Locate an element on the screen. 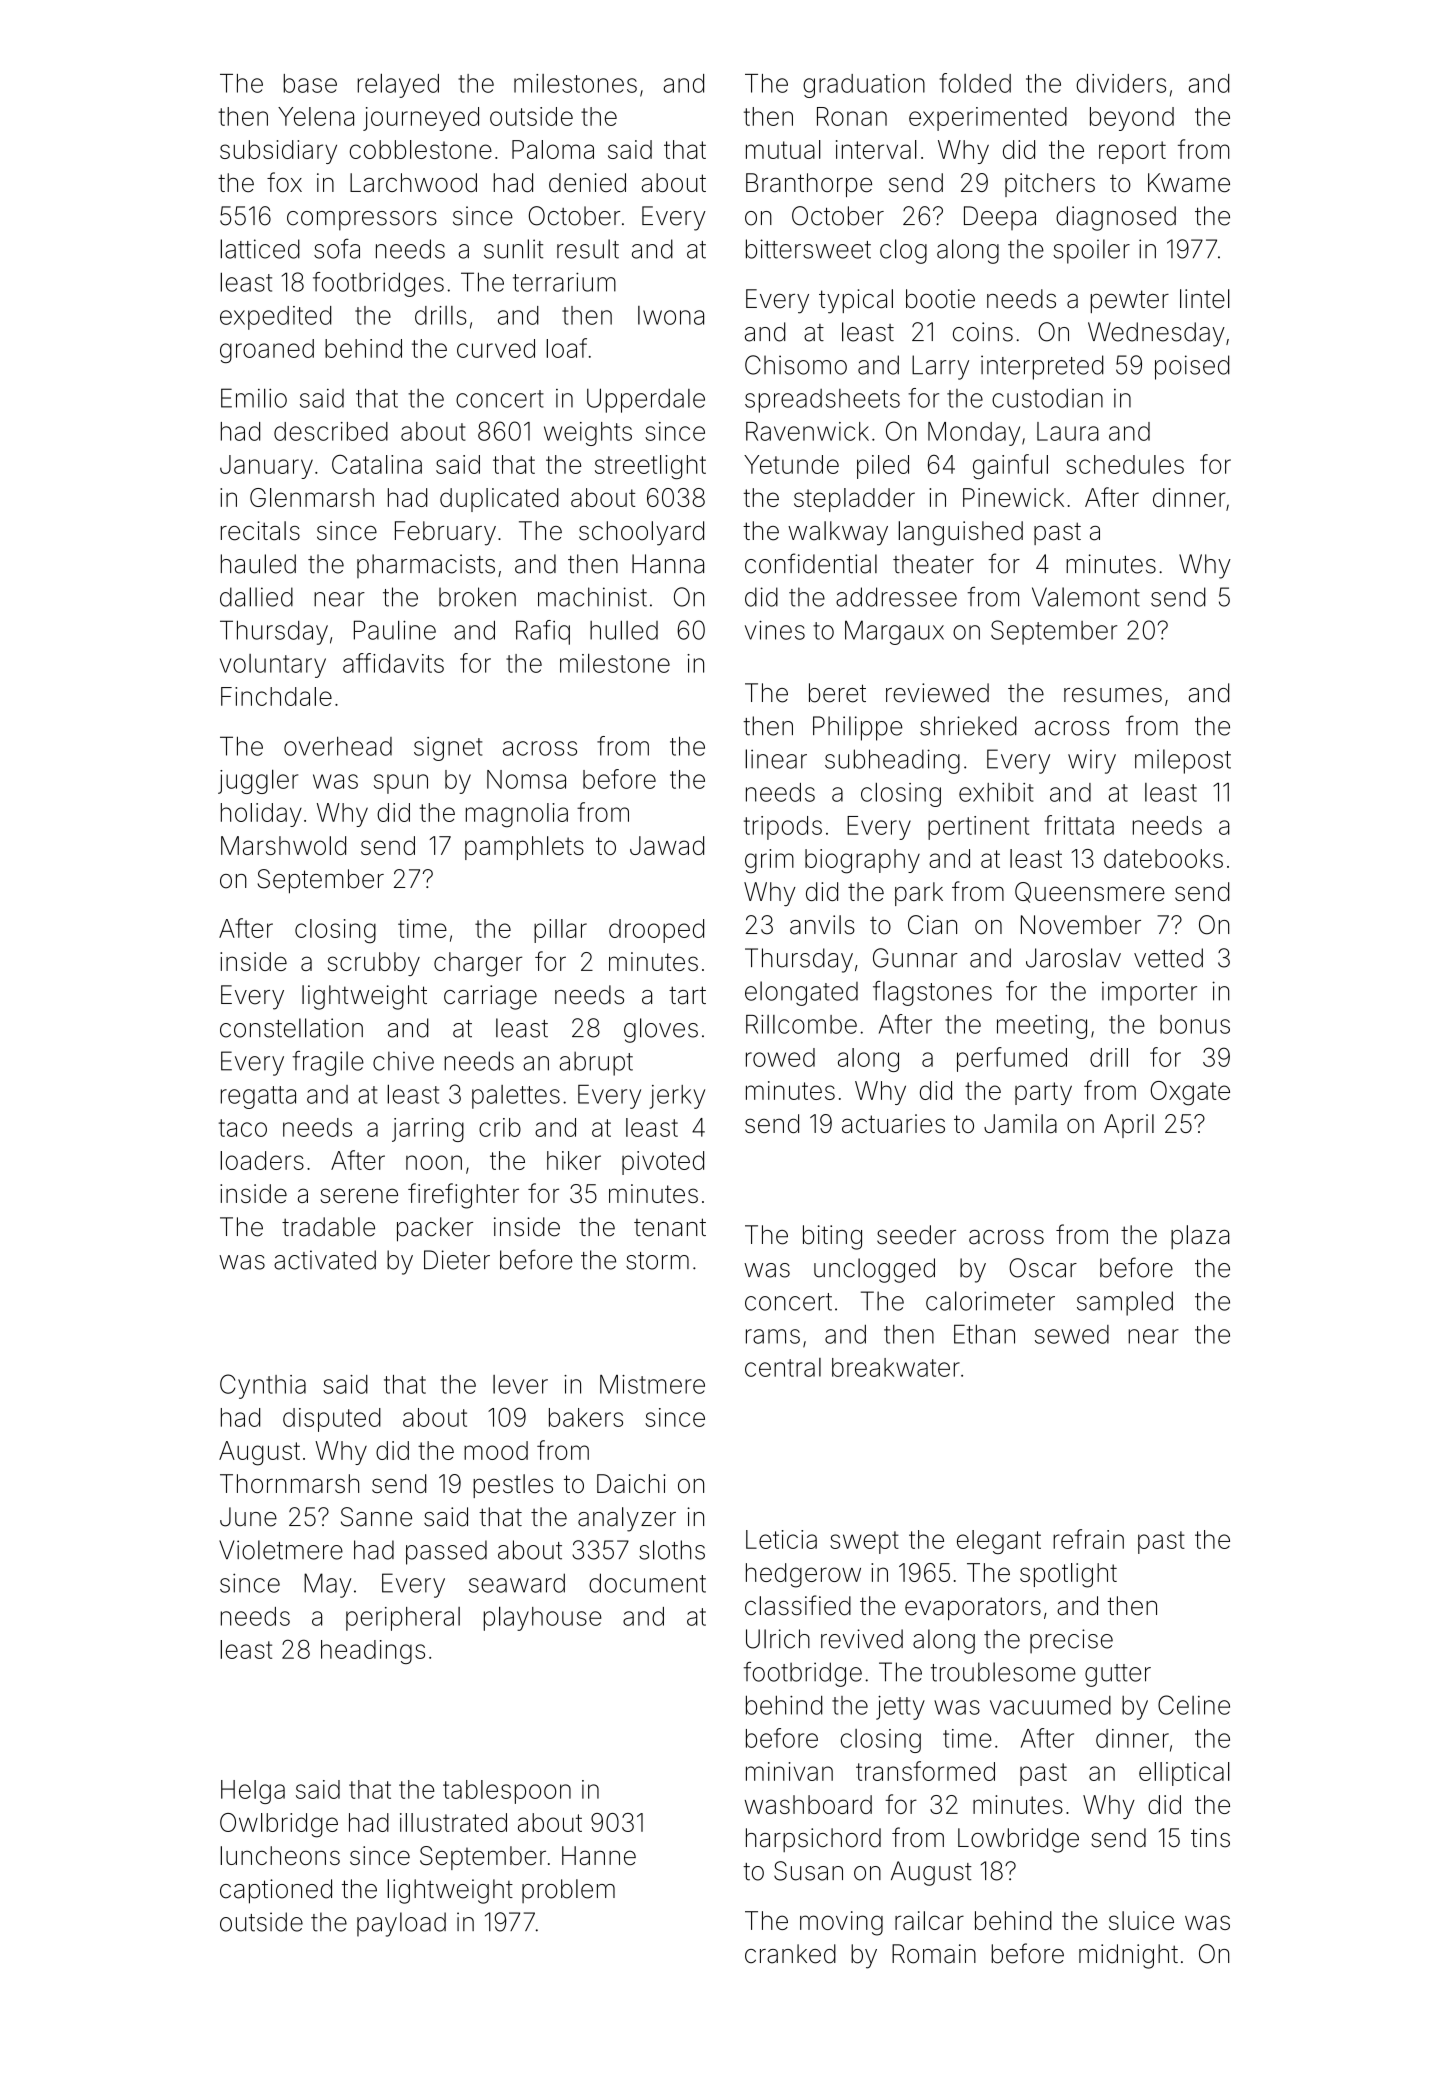  peripheral is located at coordinates (403, 1619).
